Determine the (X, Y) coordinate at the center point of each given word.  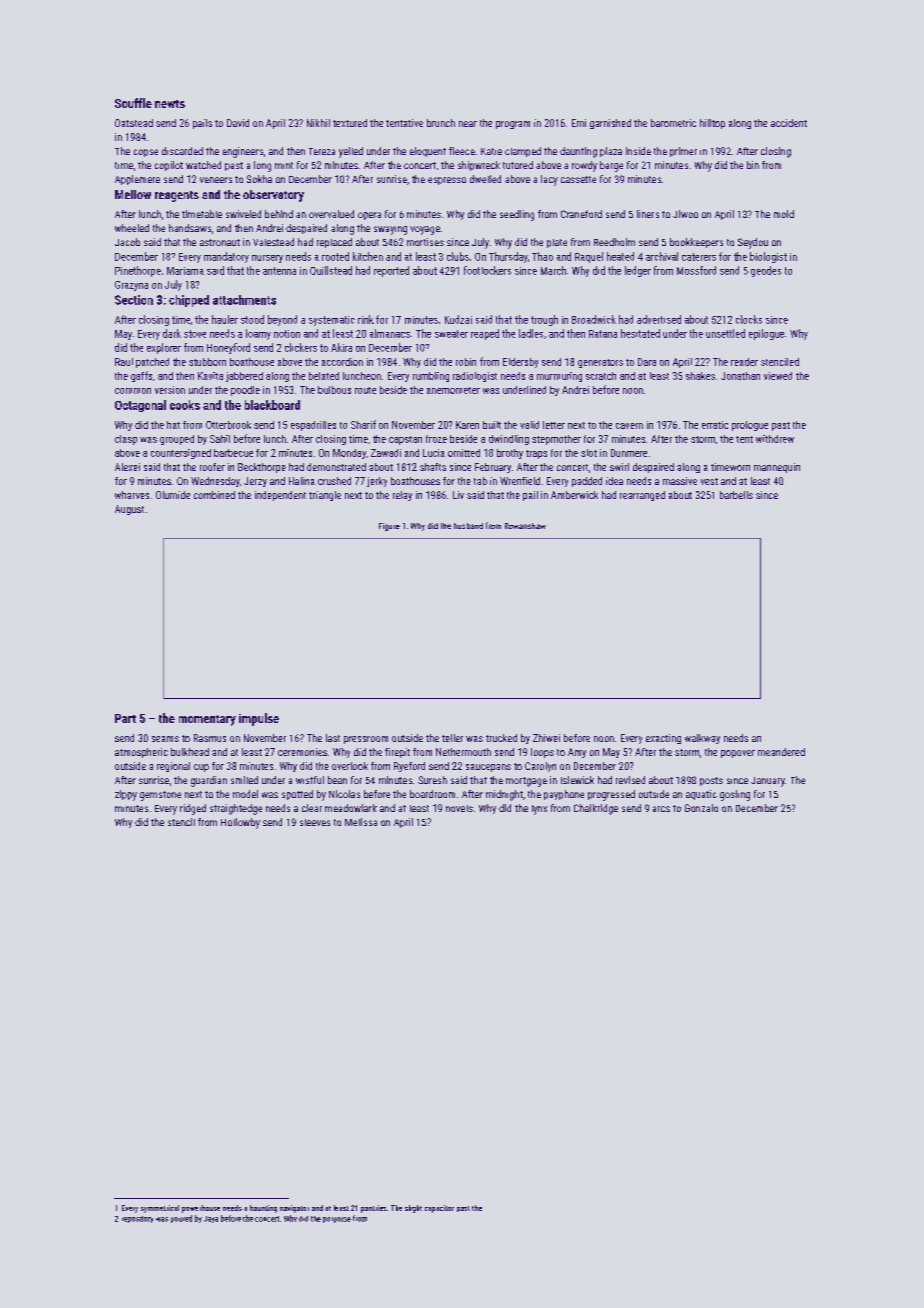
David (238, 123)
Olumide (173, 495)
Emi (579, 123)
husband (468, 526)
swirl (619, 467)
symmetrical (160, 1209)
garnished (610, 124)
